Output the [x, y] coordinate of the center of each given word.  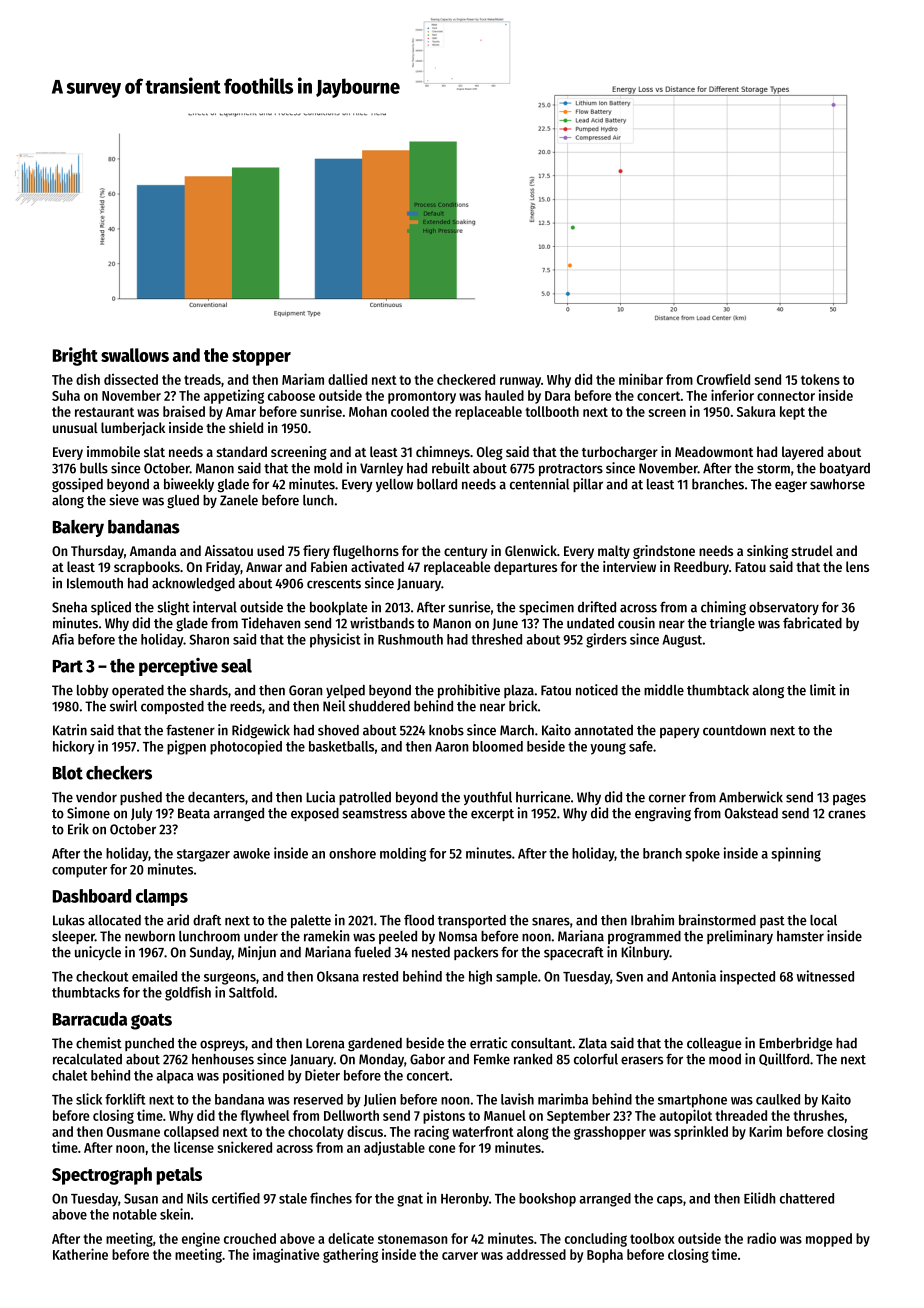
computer [79, 871]
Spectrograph [102, 1176]
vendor [96, 797]
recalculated [87, 1059]
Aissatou [229, 550]
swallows [135, 355]
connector [786, 396]
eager [791, 487]
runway [520, 382]
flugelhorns [366, 552]
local [823, 920]
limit [823, 690]
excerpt [492, 815]
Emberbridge [796, 1044]
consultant [541, 1043]
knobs [446, 730]
